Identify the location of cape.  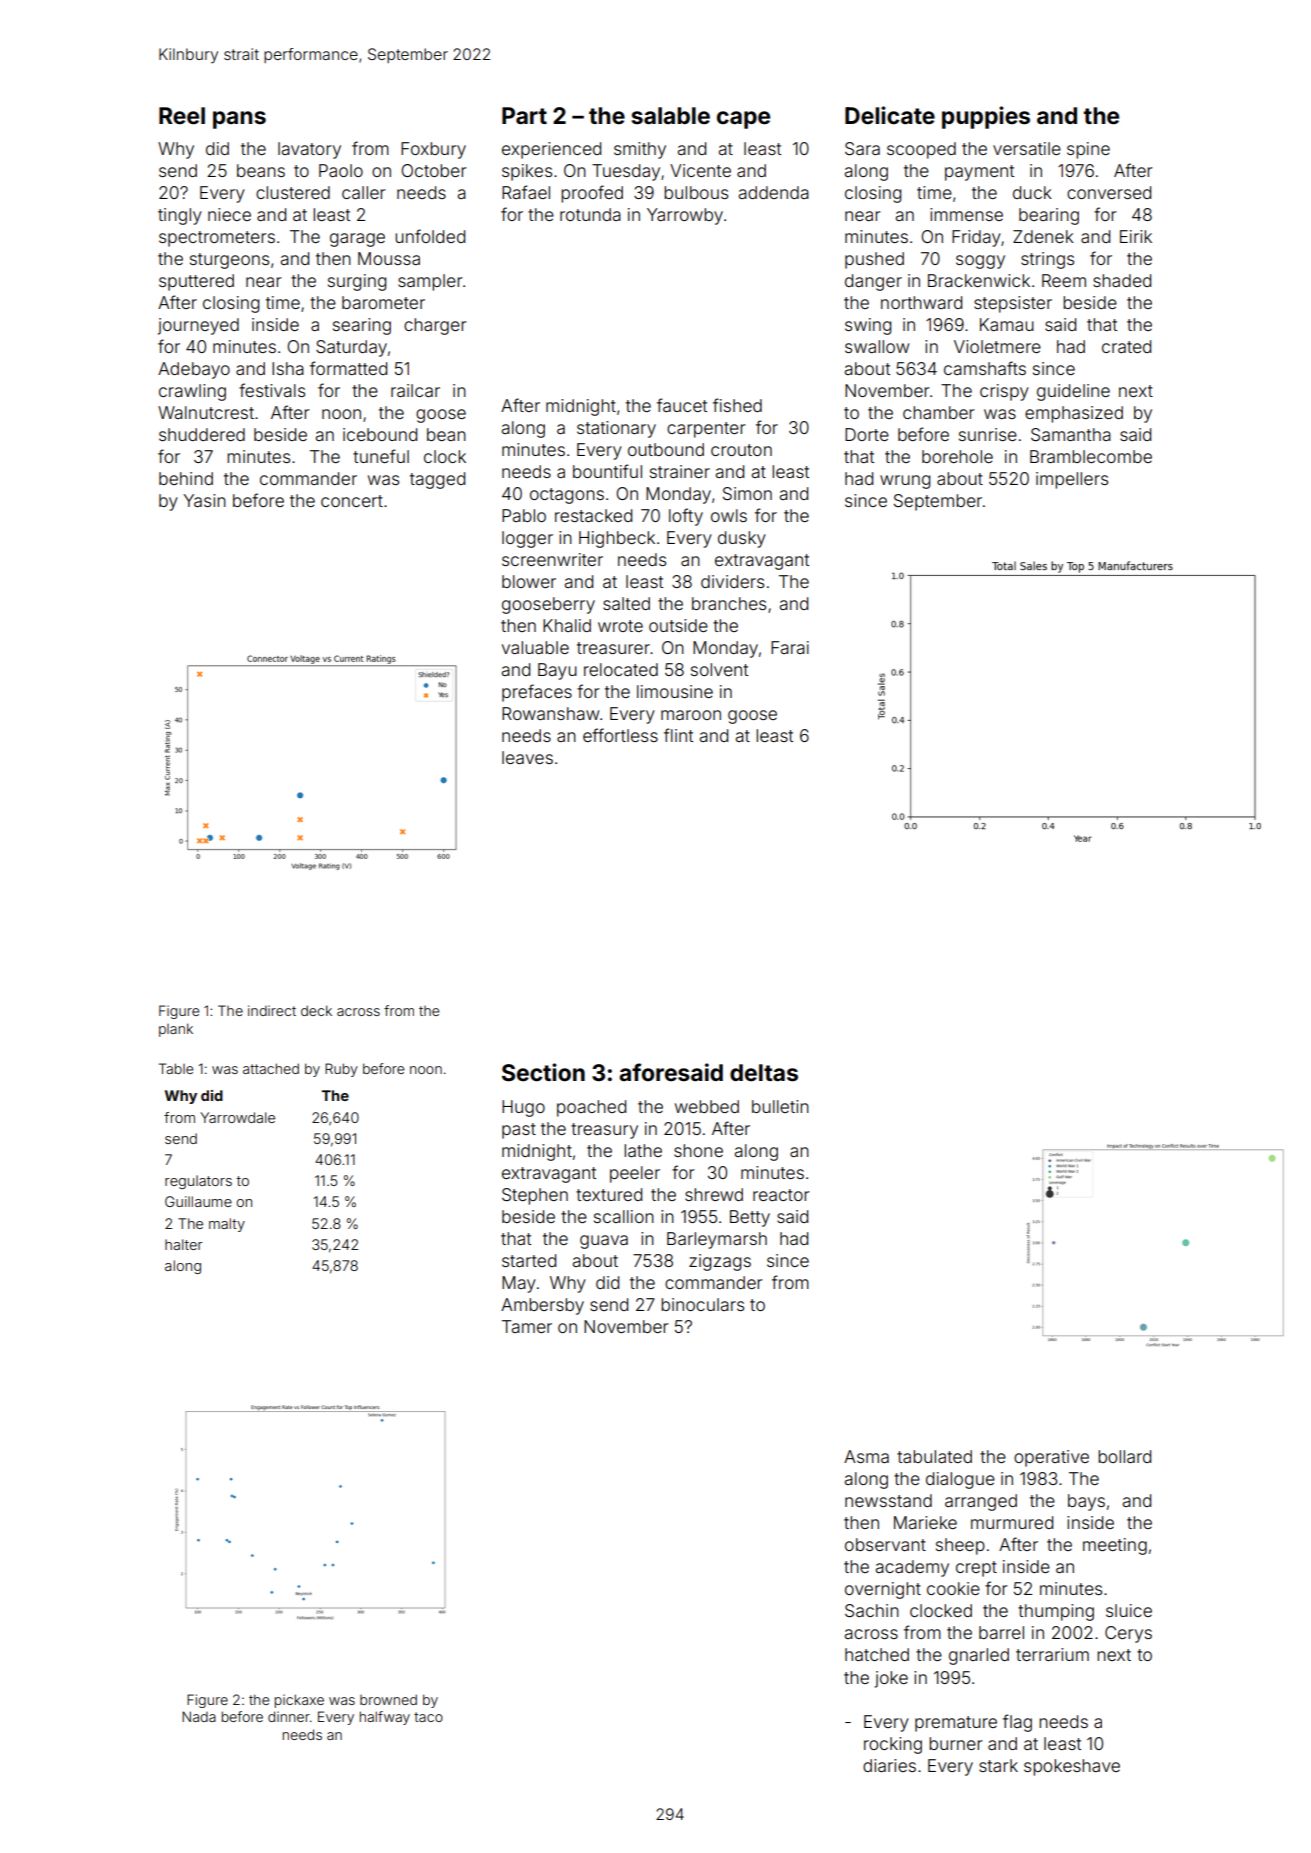
(743, 120).
